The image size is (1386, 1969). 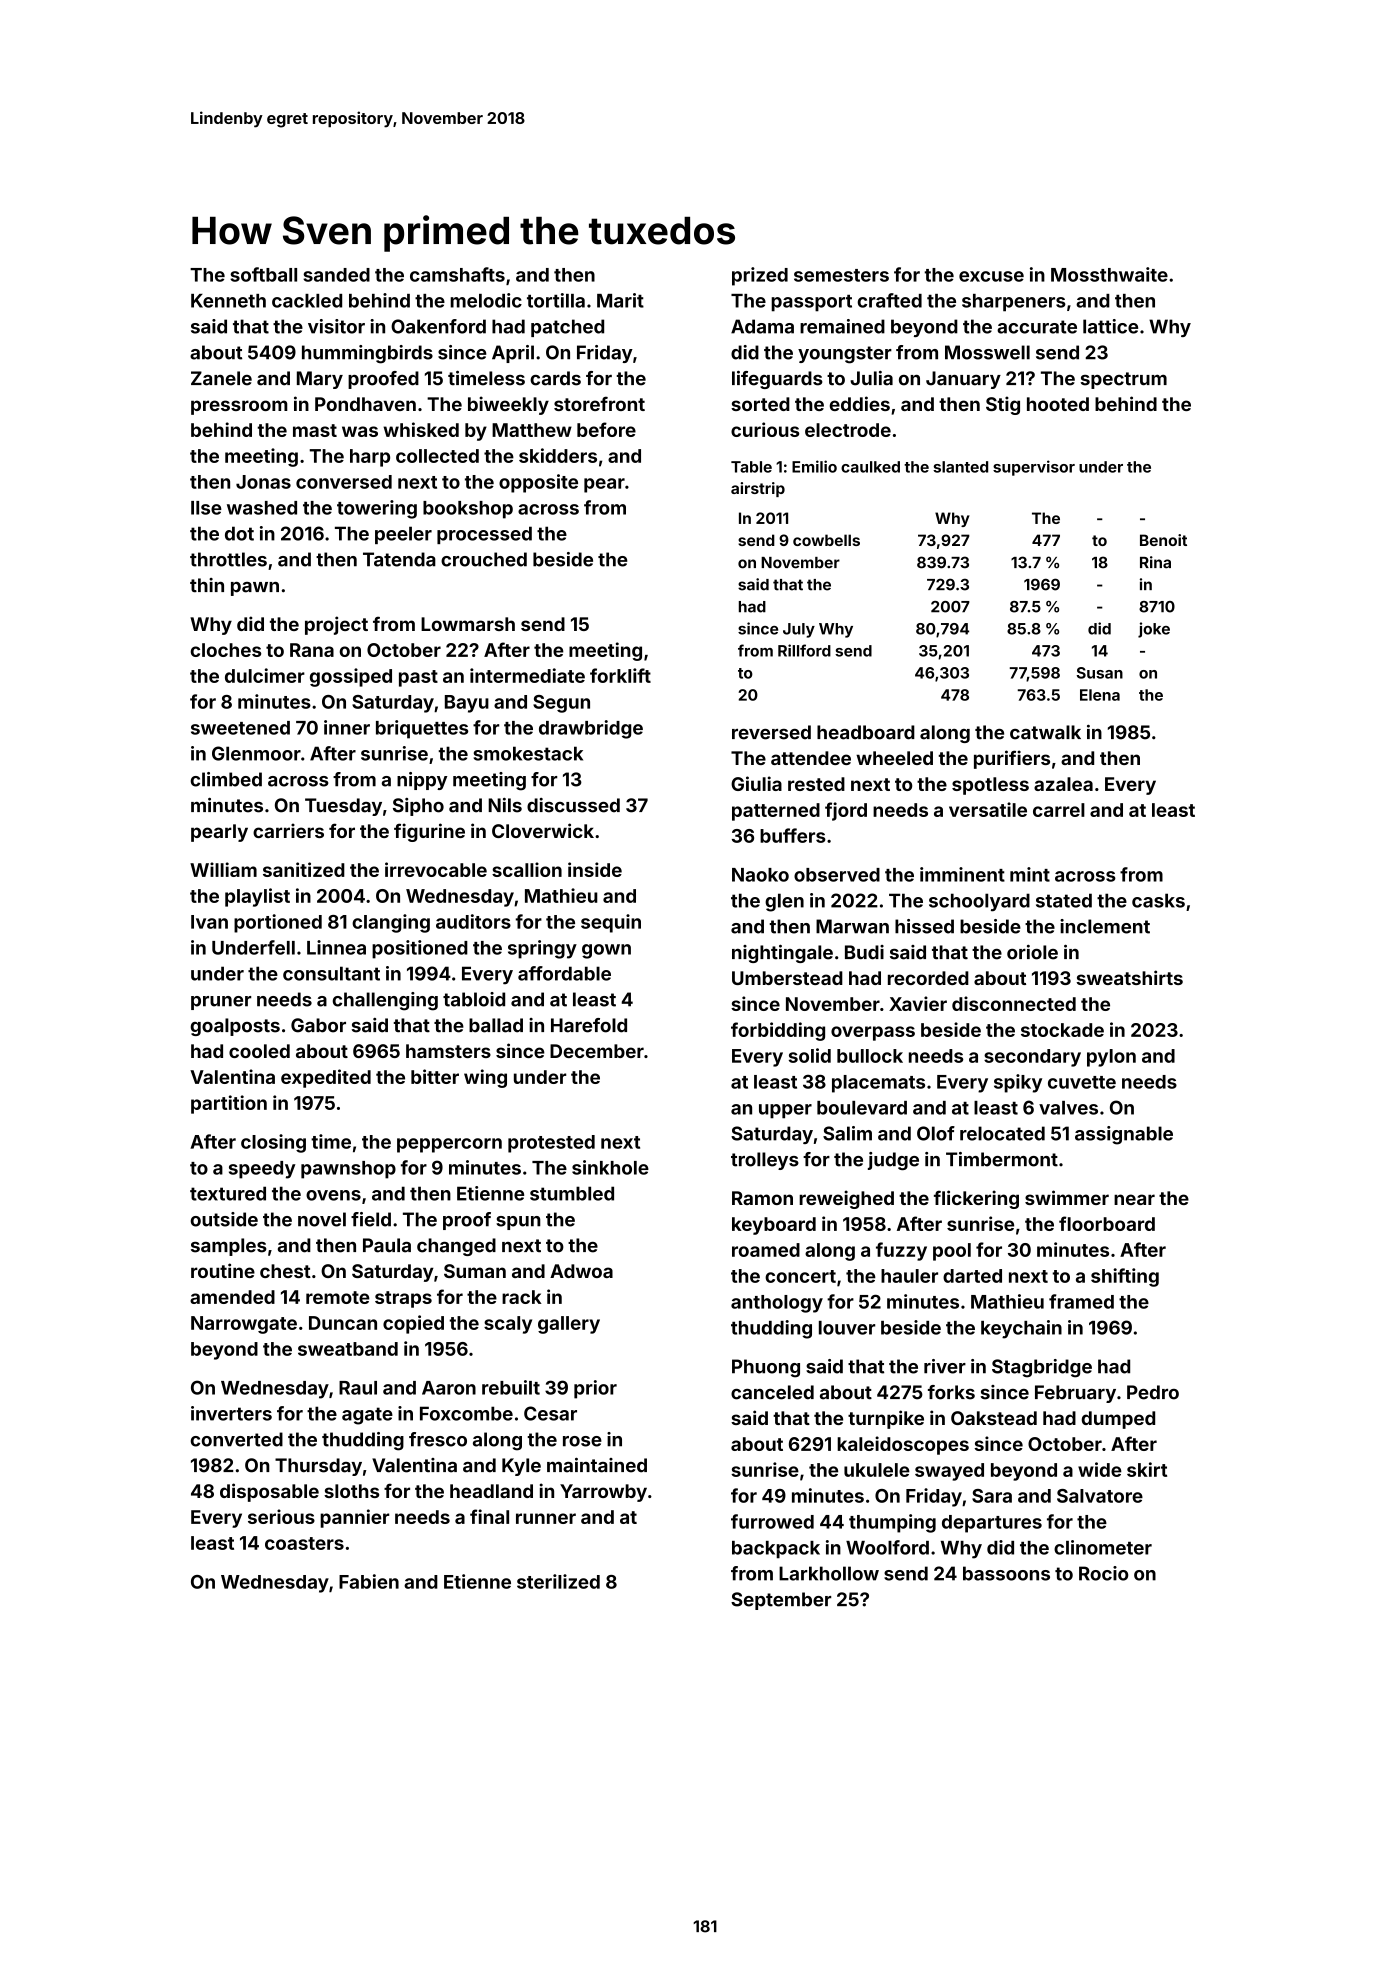 I want to click on sorted, so click(x=760, y=404).
